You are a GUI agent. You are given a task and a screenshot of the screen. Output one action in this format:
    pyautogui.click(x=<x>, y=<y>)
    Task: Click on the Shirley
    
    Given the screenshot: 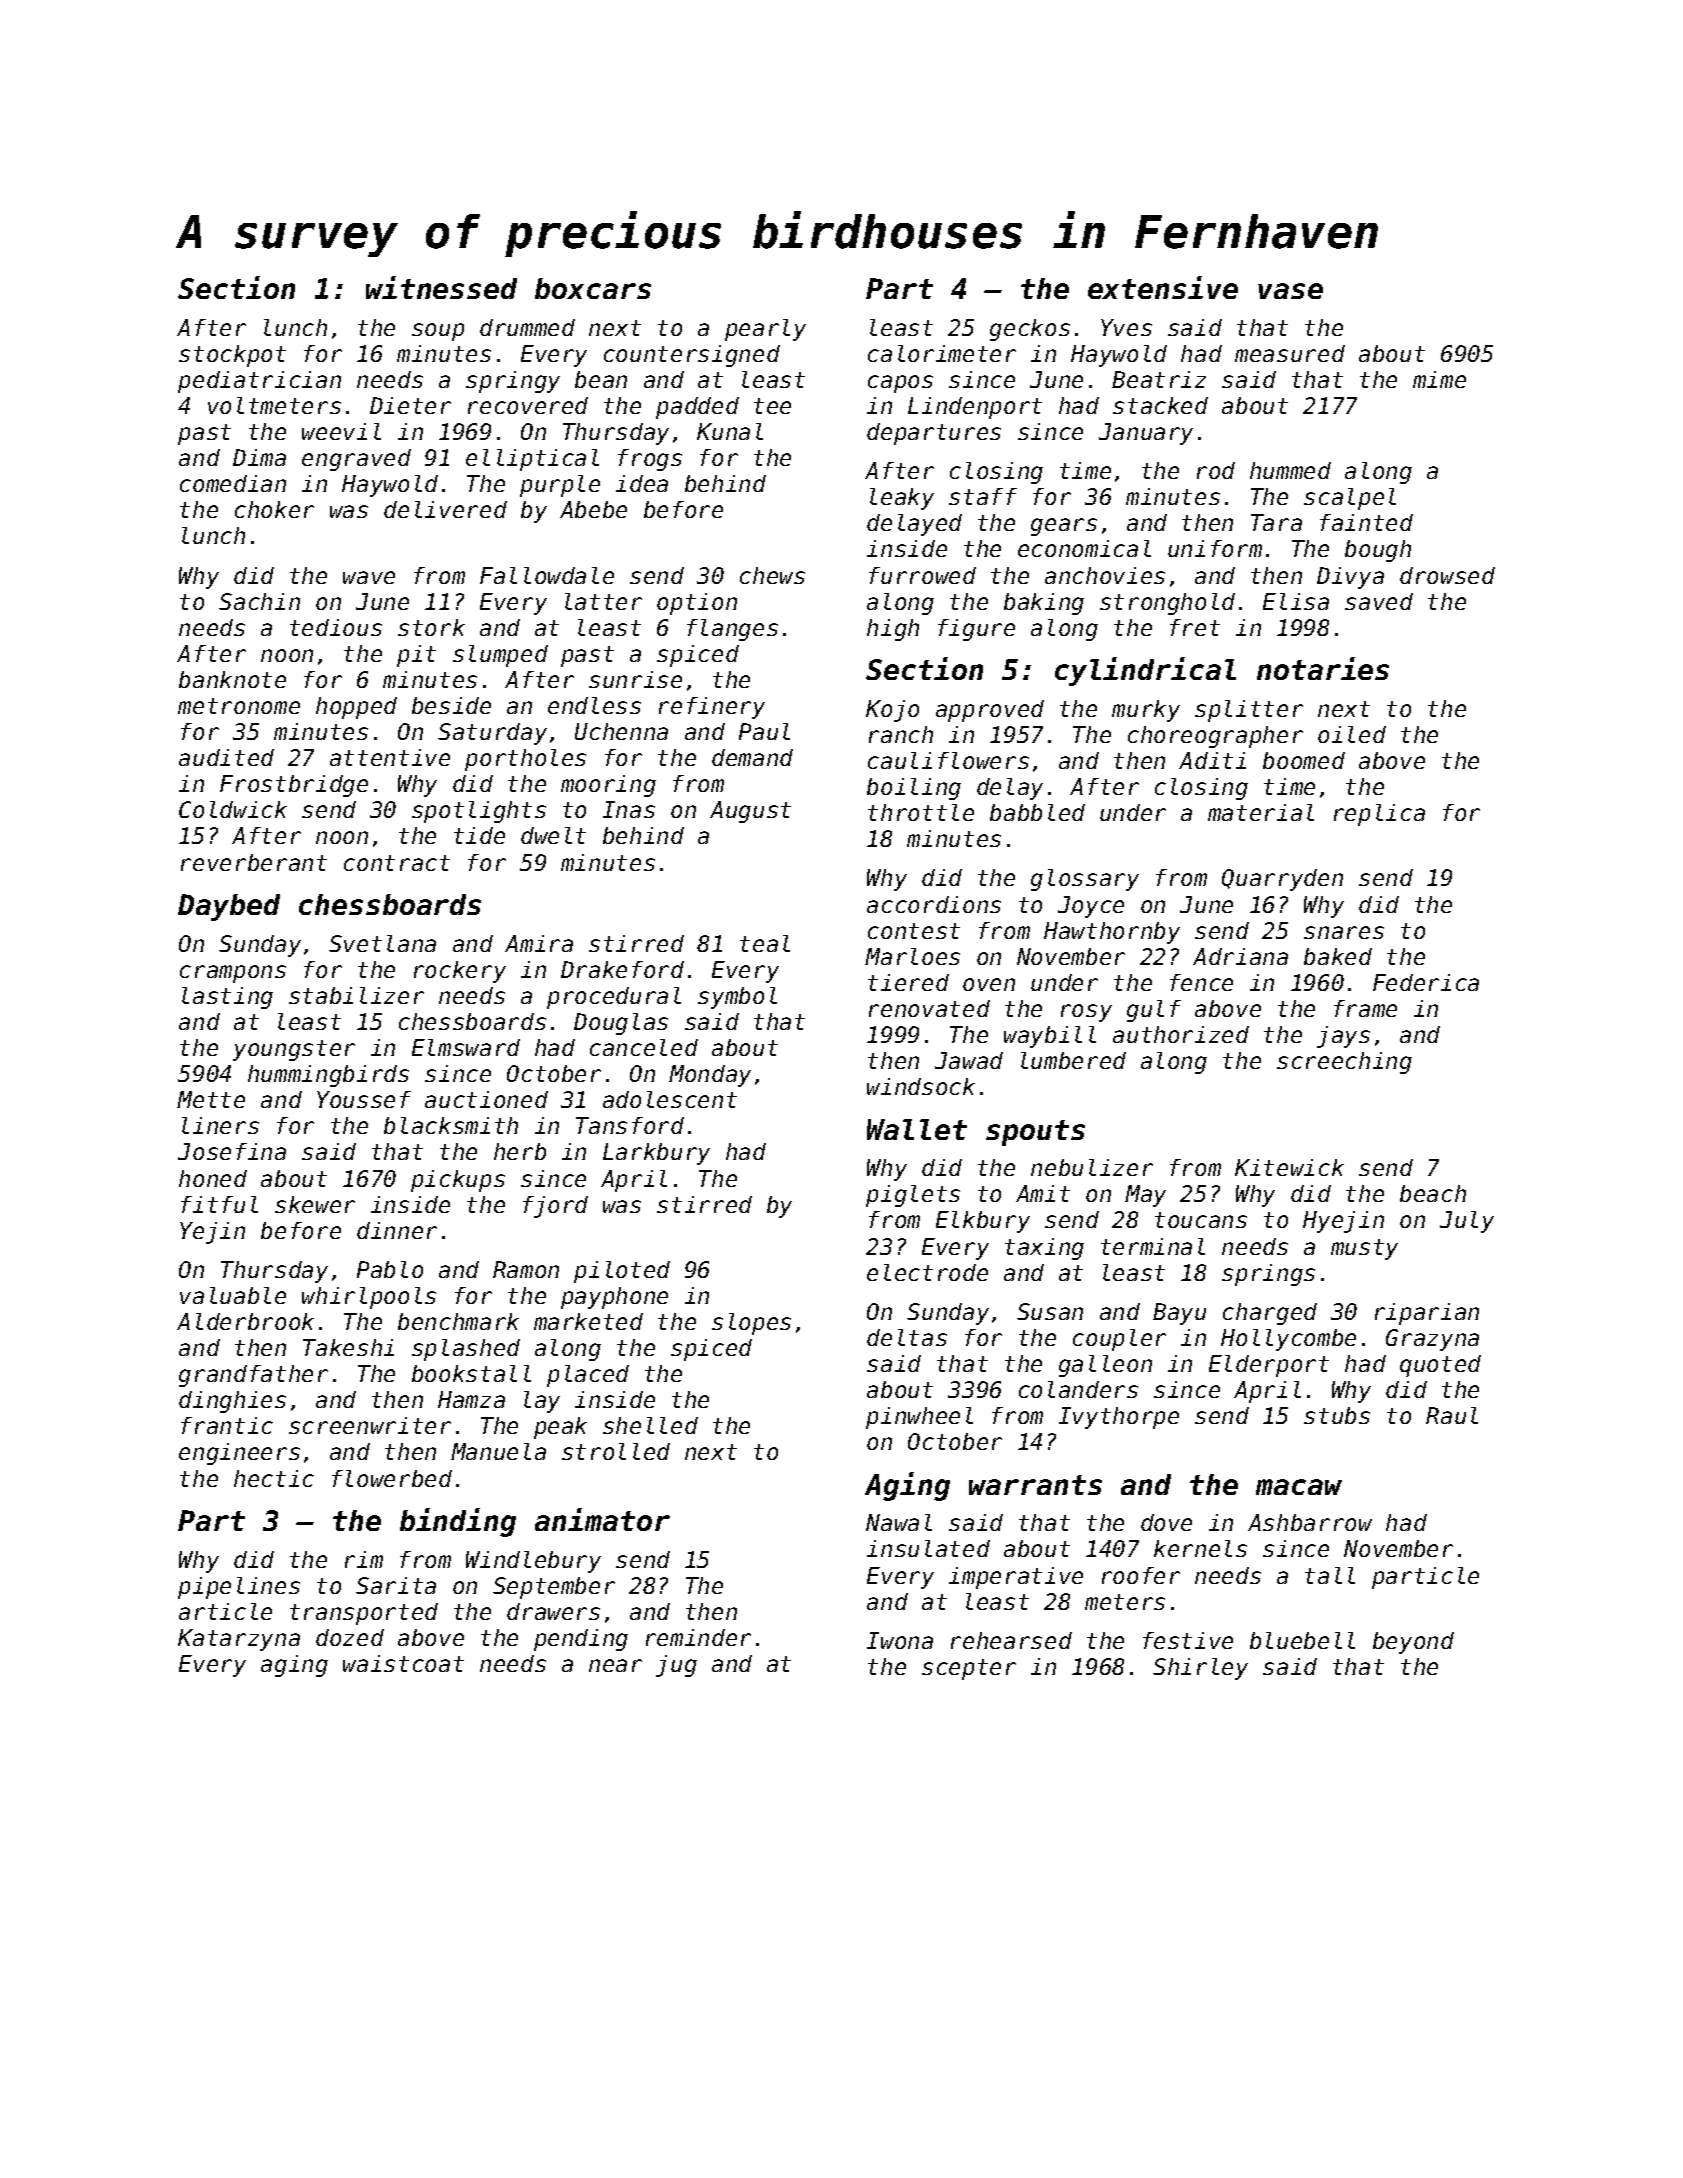 What is the action you would take?
    pyautogui.click(x=1200, y=1669)
